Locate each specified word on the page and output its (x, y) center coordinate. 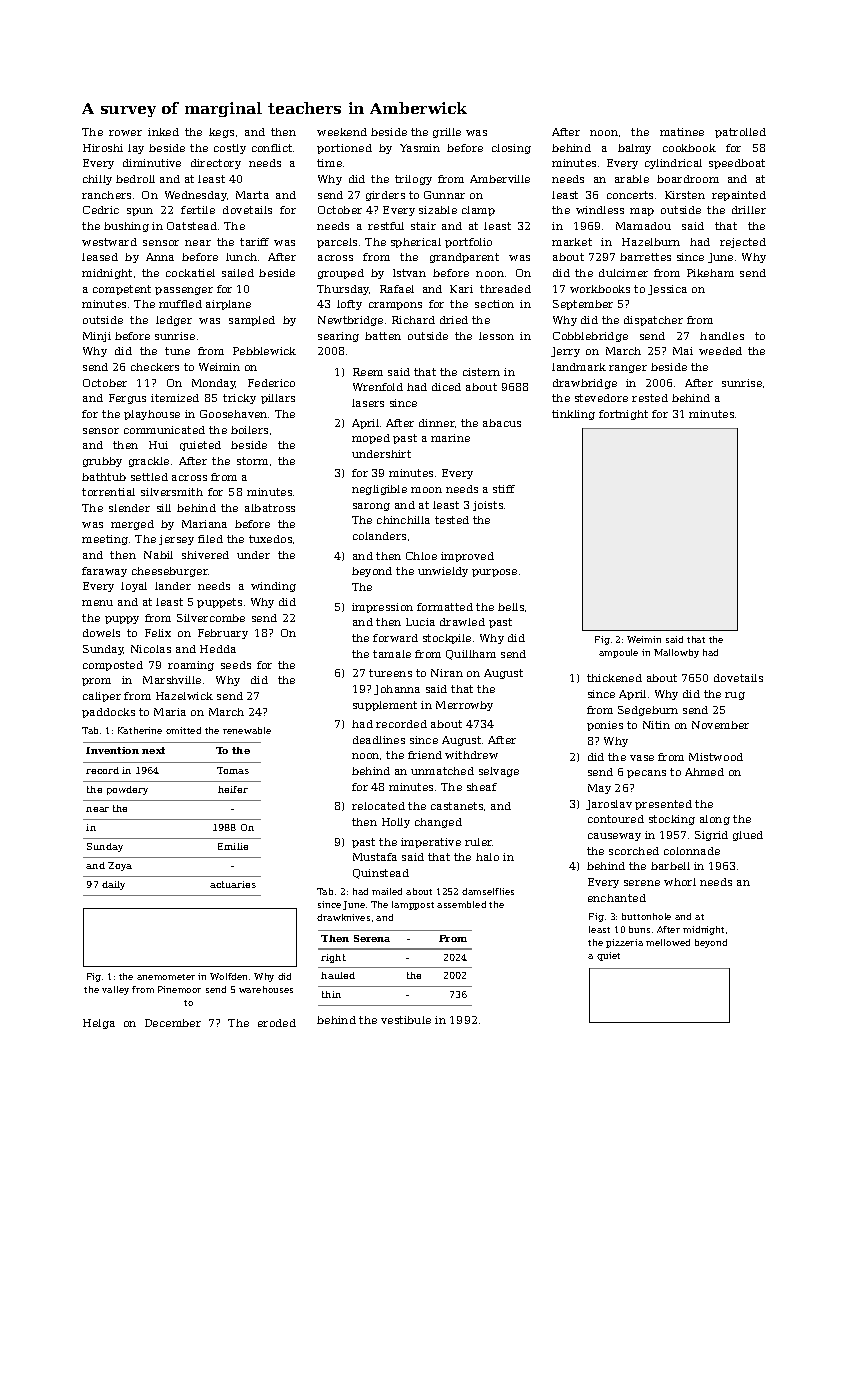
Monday (214, 384)
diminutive (152, 163)
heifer (233, 789)
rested (650, 398)
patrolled (740, 133)
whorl (680, 882)
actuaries (233, 884)
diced (446, 387)
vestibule (406, 1020)
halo (487, 857)
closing (511, 149)
